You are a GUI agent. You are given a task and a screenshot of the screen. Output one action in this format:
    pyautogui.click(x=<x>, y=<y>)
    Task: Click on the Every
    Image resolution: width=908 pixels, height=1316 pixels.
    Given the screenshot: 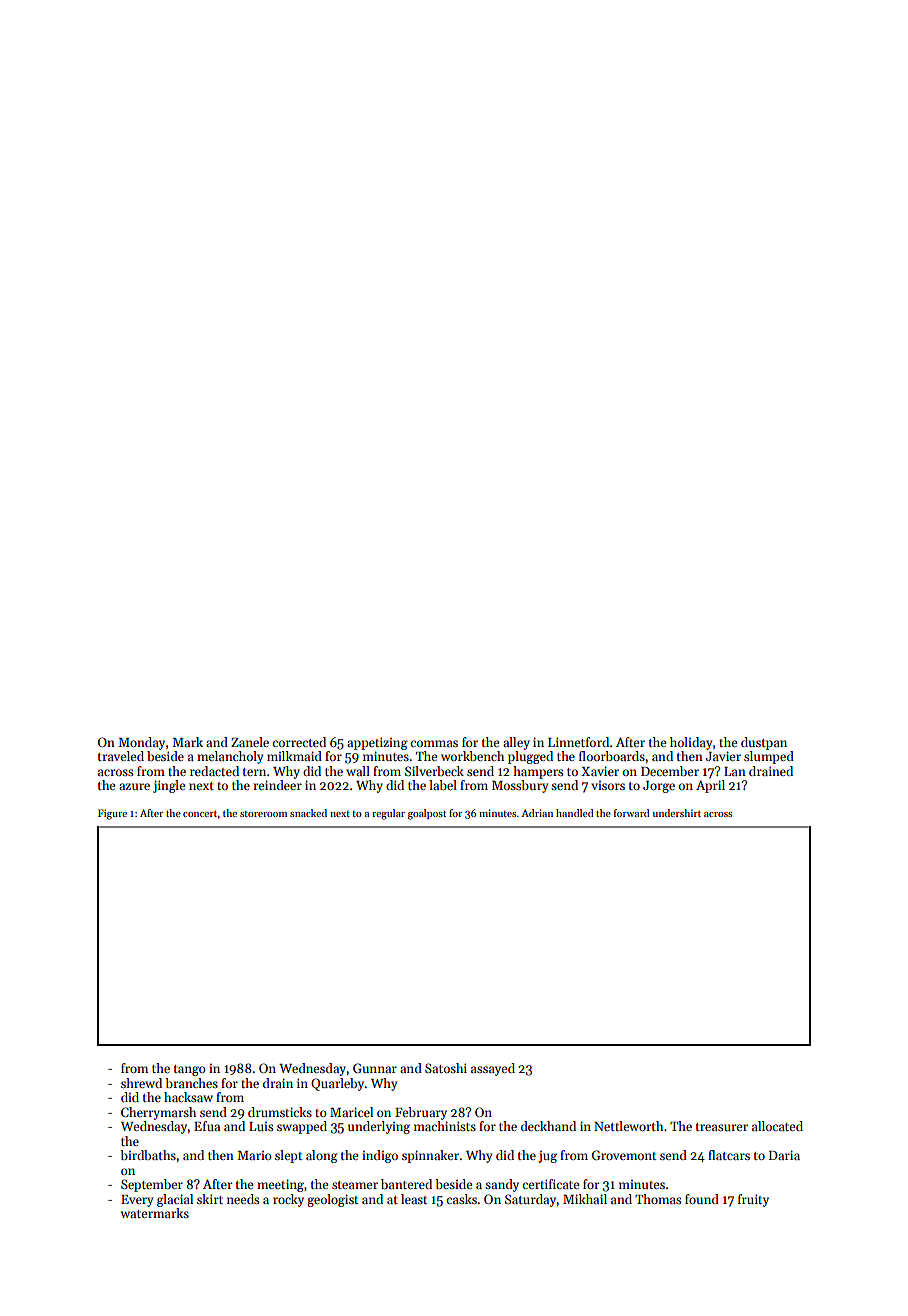 What is the action you would take?
    pyautogui.click(x=137, y=1201)
